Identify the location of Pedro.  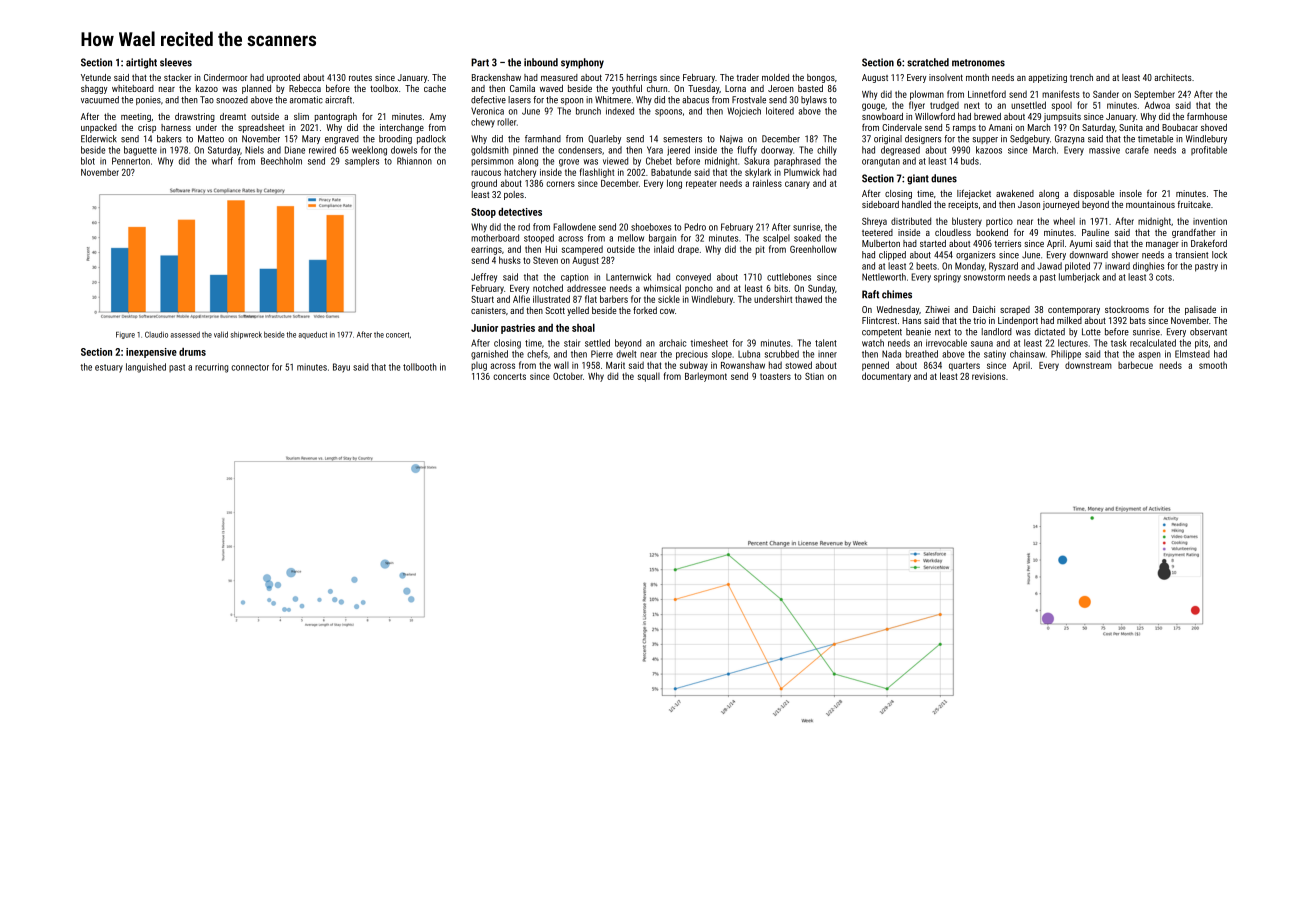
(695, 227).
